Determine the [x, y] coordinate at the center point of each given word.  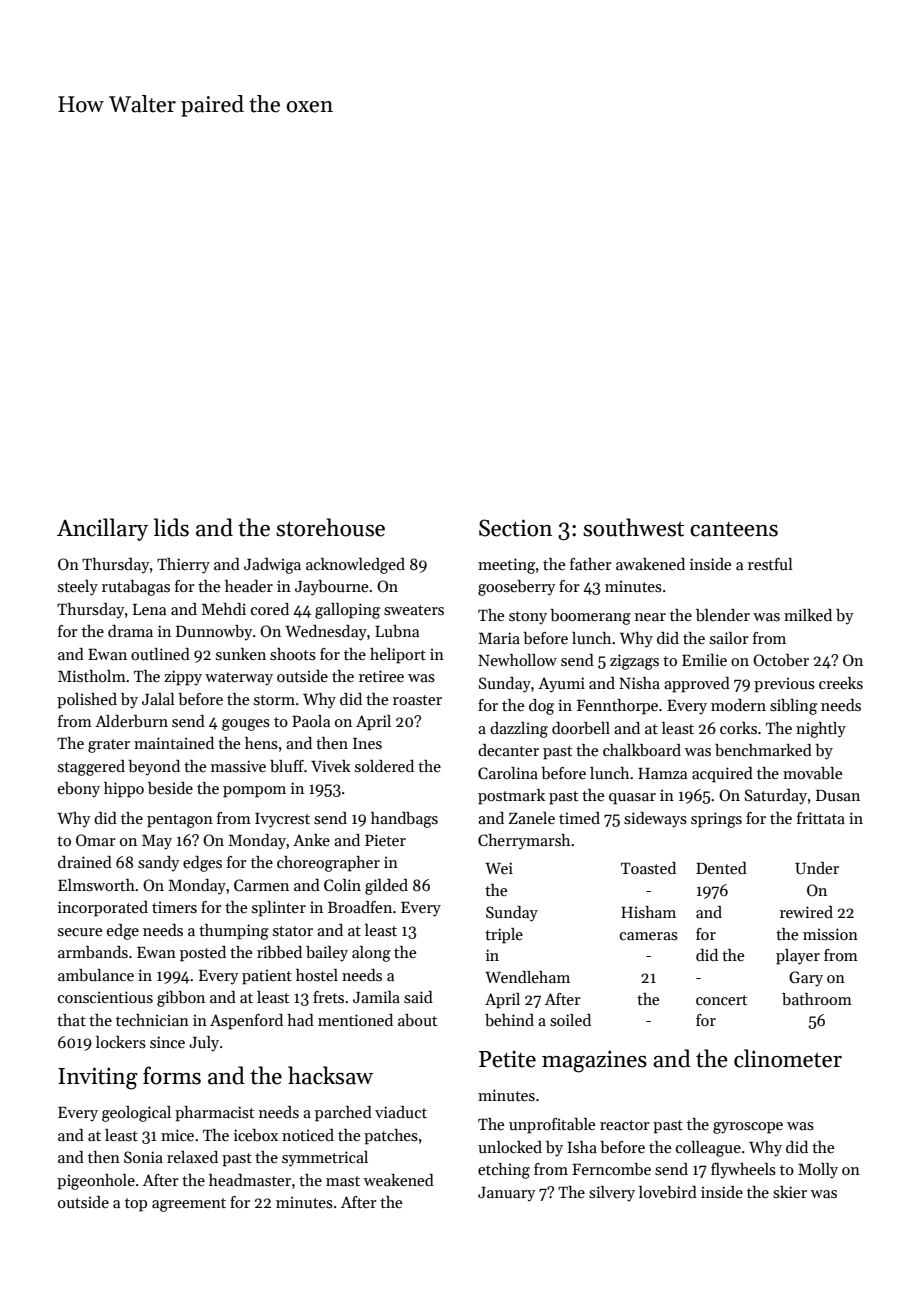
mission [830, 934]
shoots [293, 654]
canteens [734, 529]
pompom [254, 792]
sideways [655, 820]
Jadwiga [272, 566]
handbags [404, 820]
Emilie [704, 660]
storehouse [330, 527]
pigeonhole [96, 1182]
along [371, 954]
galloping [347, 611]
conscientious [105, 997]
